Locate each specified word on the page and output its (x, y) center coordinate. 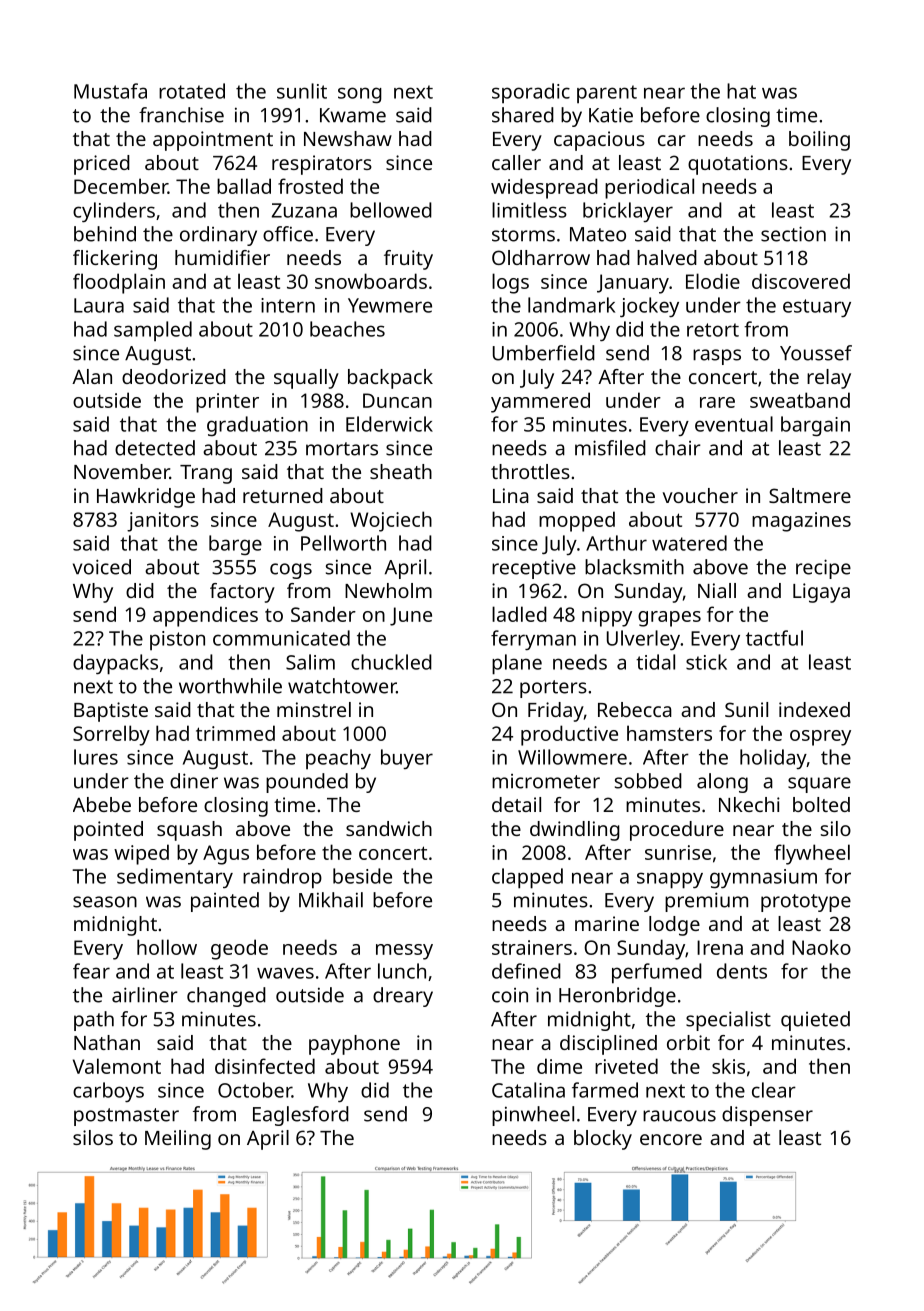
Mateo (598, 234)
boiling (819, 141)
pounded (307, 783)
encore (671, 1139)
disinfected (265, 1066)
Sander (323, 614)
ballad (244, 186)
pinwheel (533, 1116)
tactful (774, 638)
